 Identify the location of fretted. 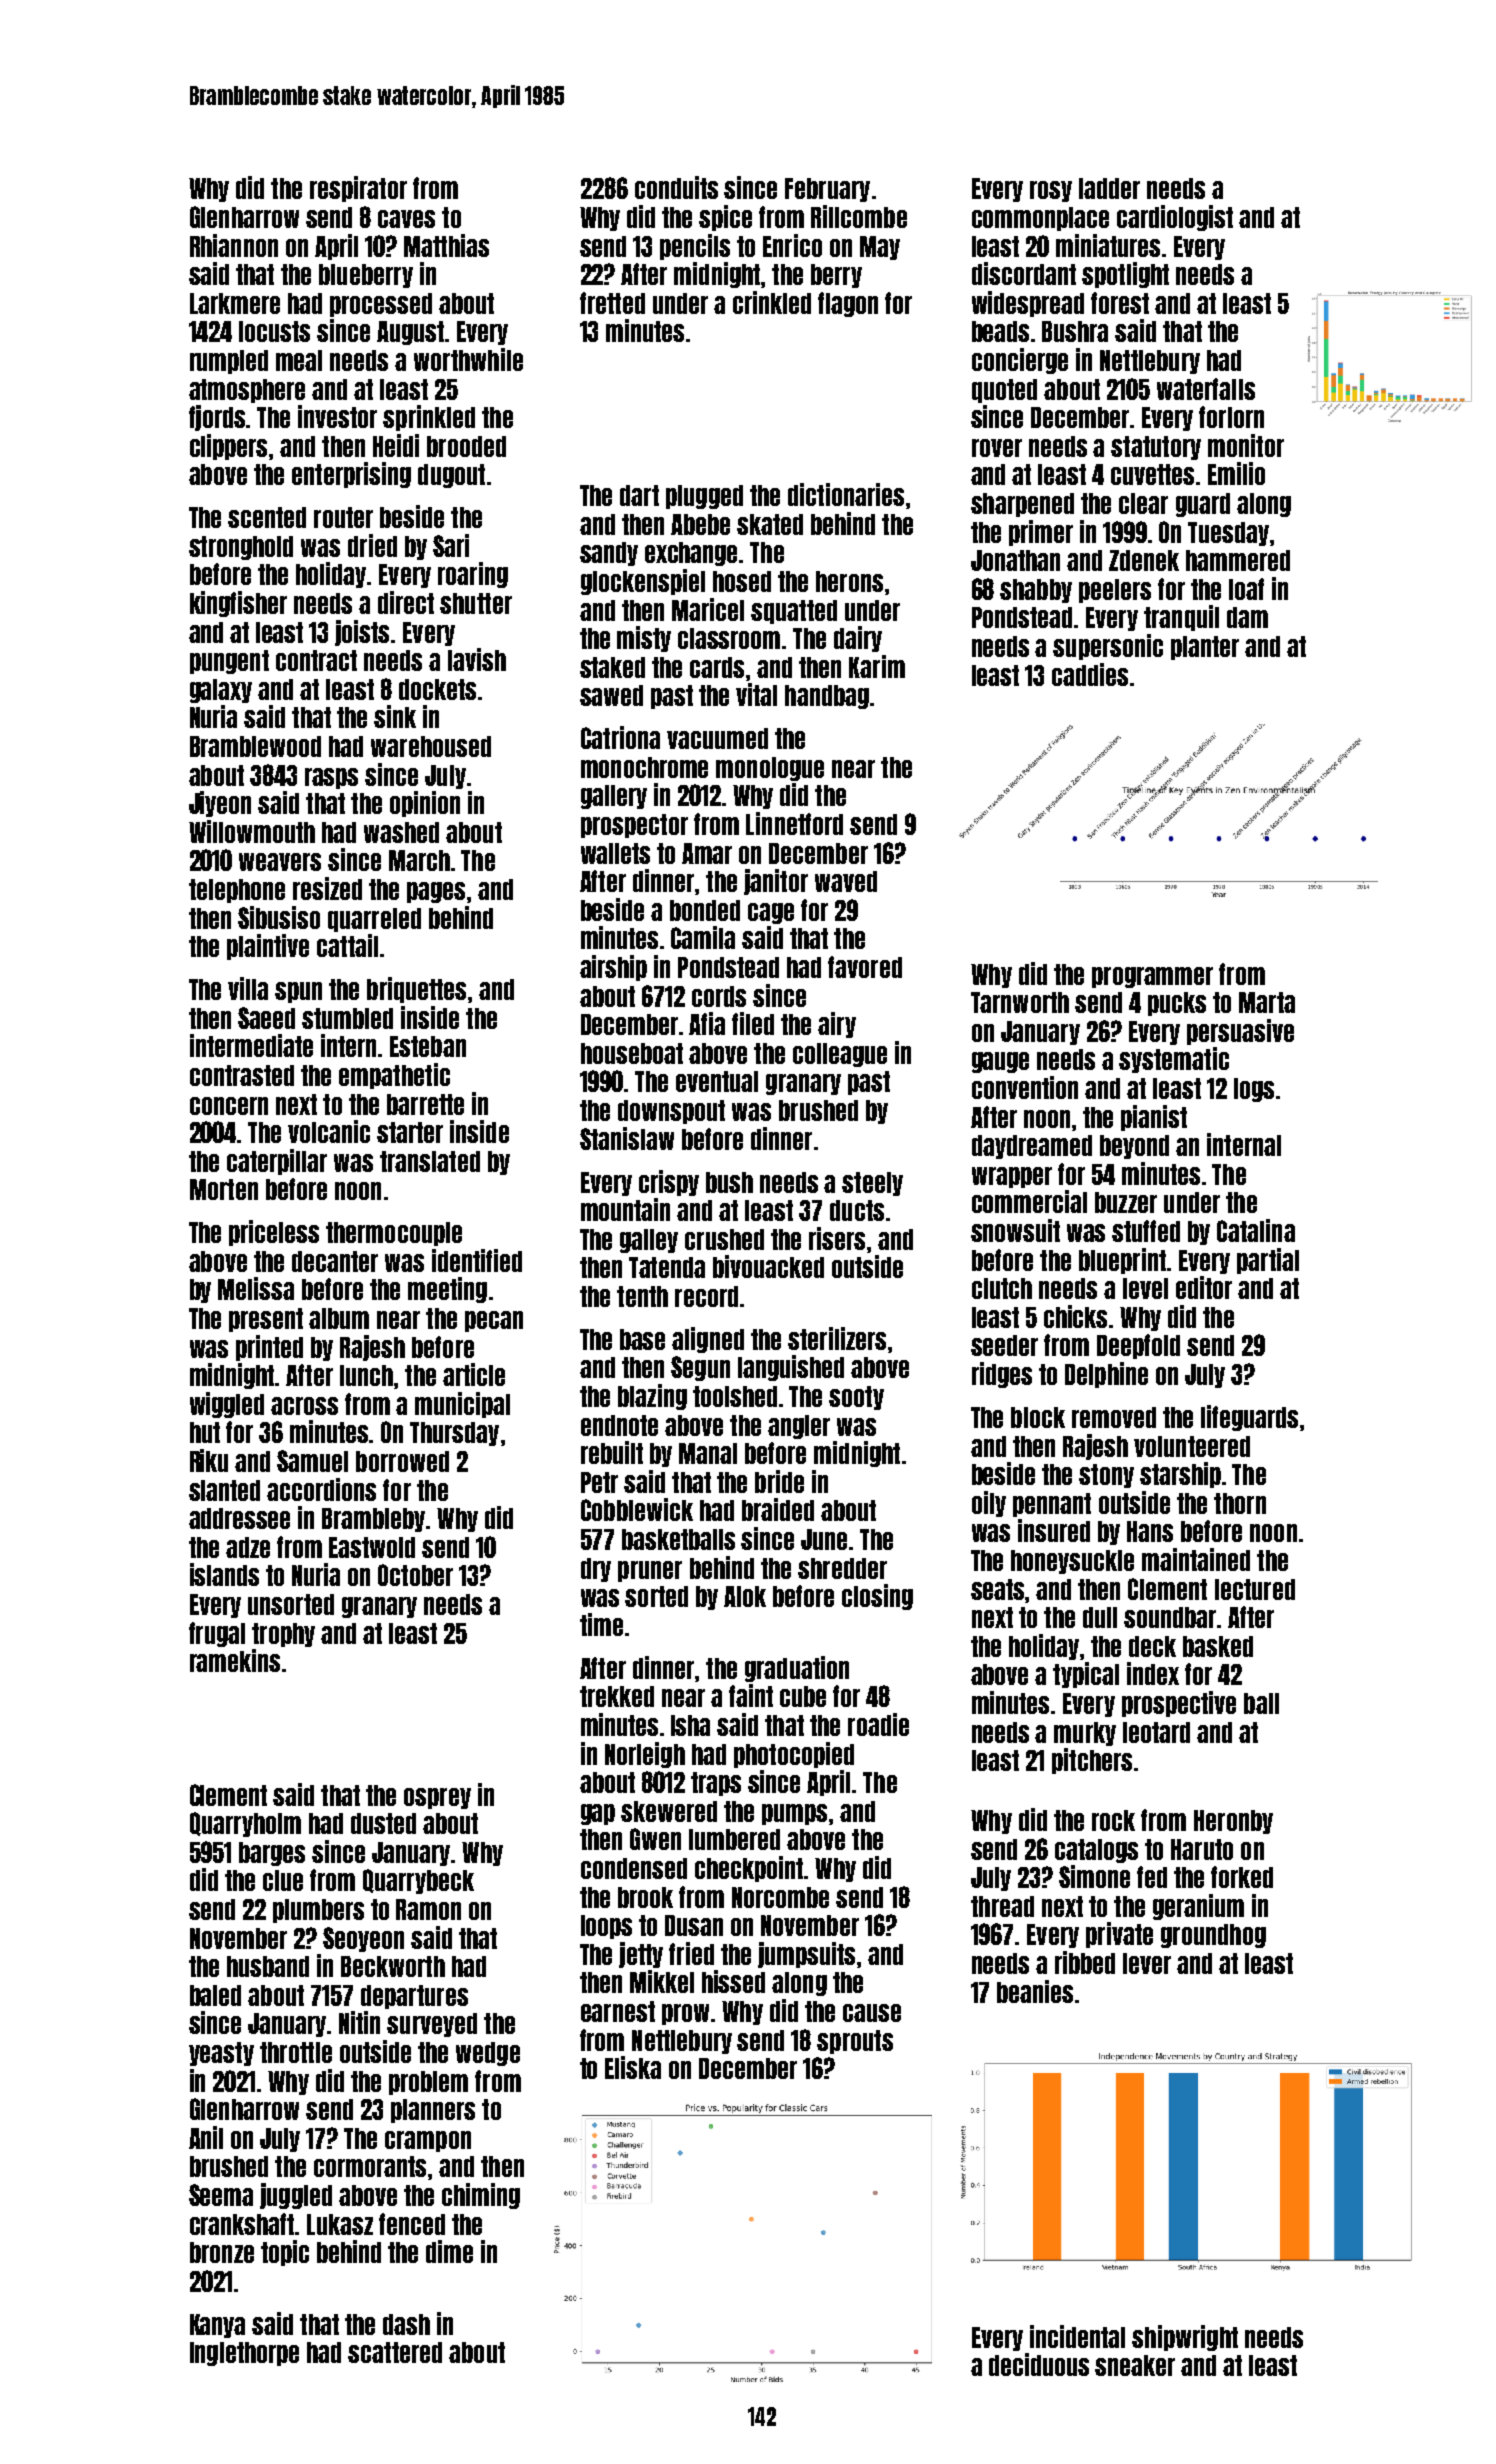
(612, 303).
